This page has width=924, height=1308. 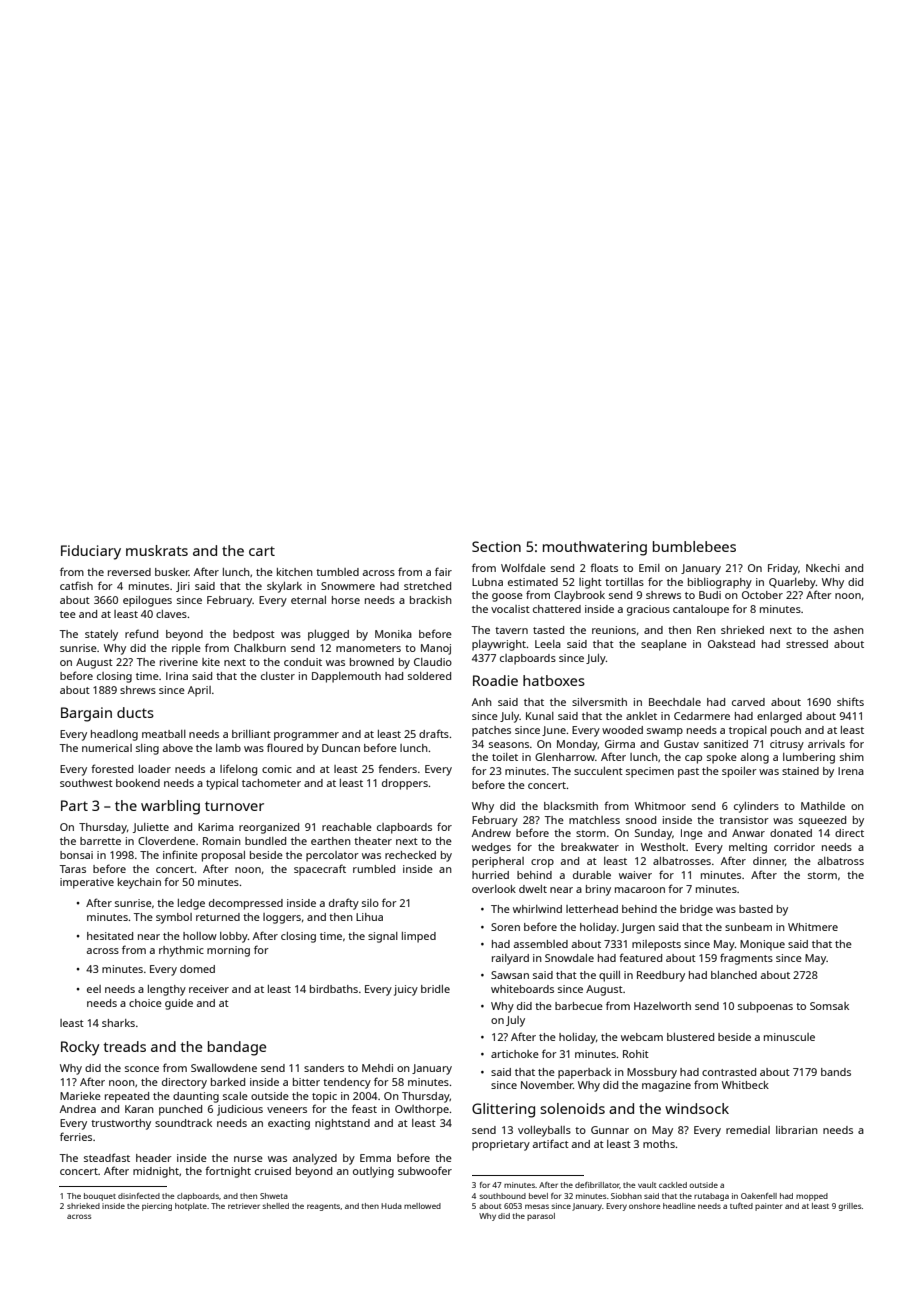 What do you see at coordinates (100, 1197) in the page?
I see `bouquet` at bounding box center [100, 1197].
